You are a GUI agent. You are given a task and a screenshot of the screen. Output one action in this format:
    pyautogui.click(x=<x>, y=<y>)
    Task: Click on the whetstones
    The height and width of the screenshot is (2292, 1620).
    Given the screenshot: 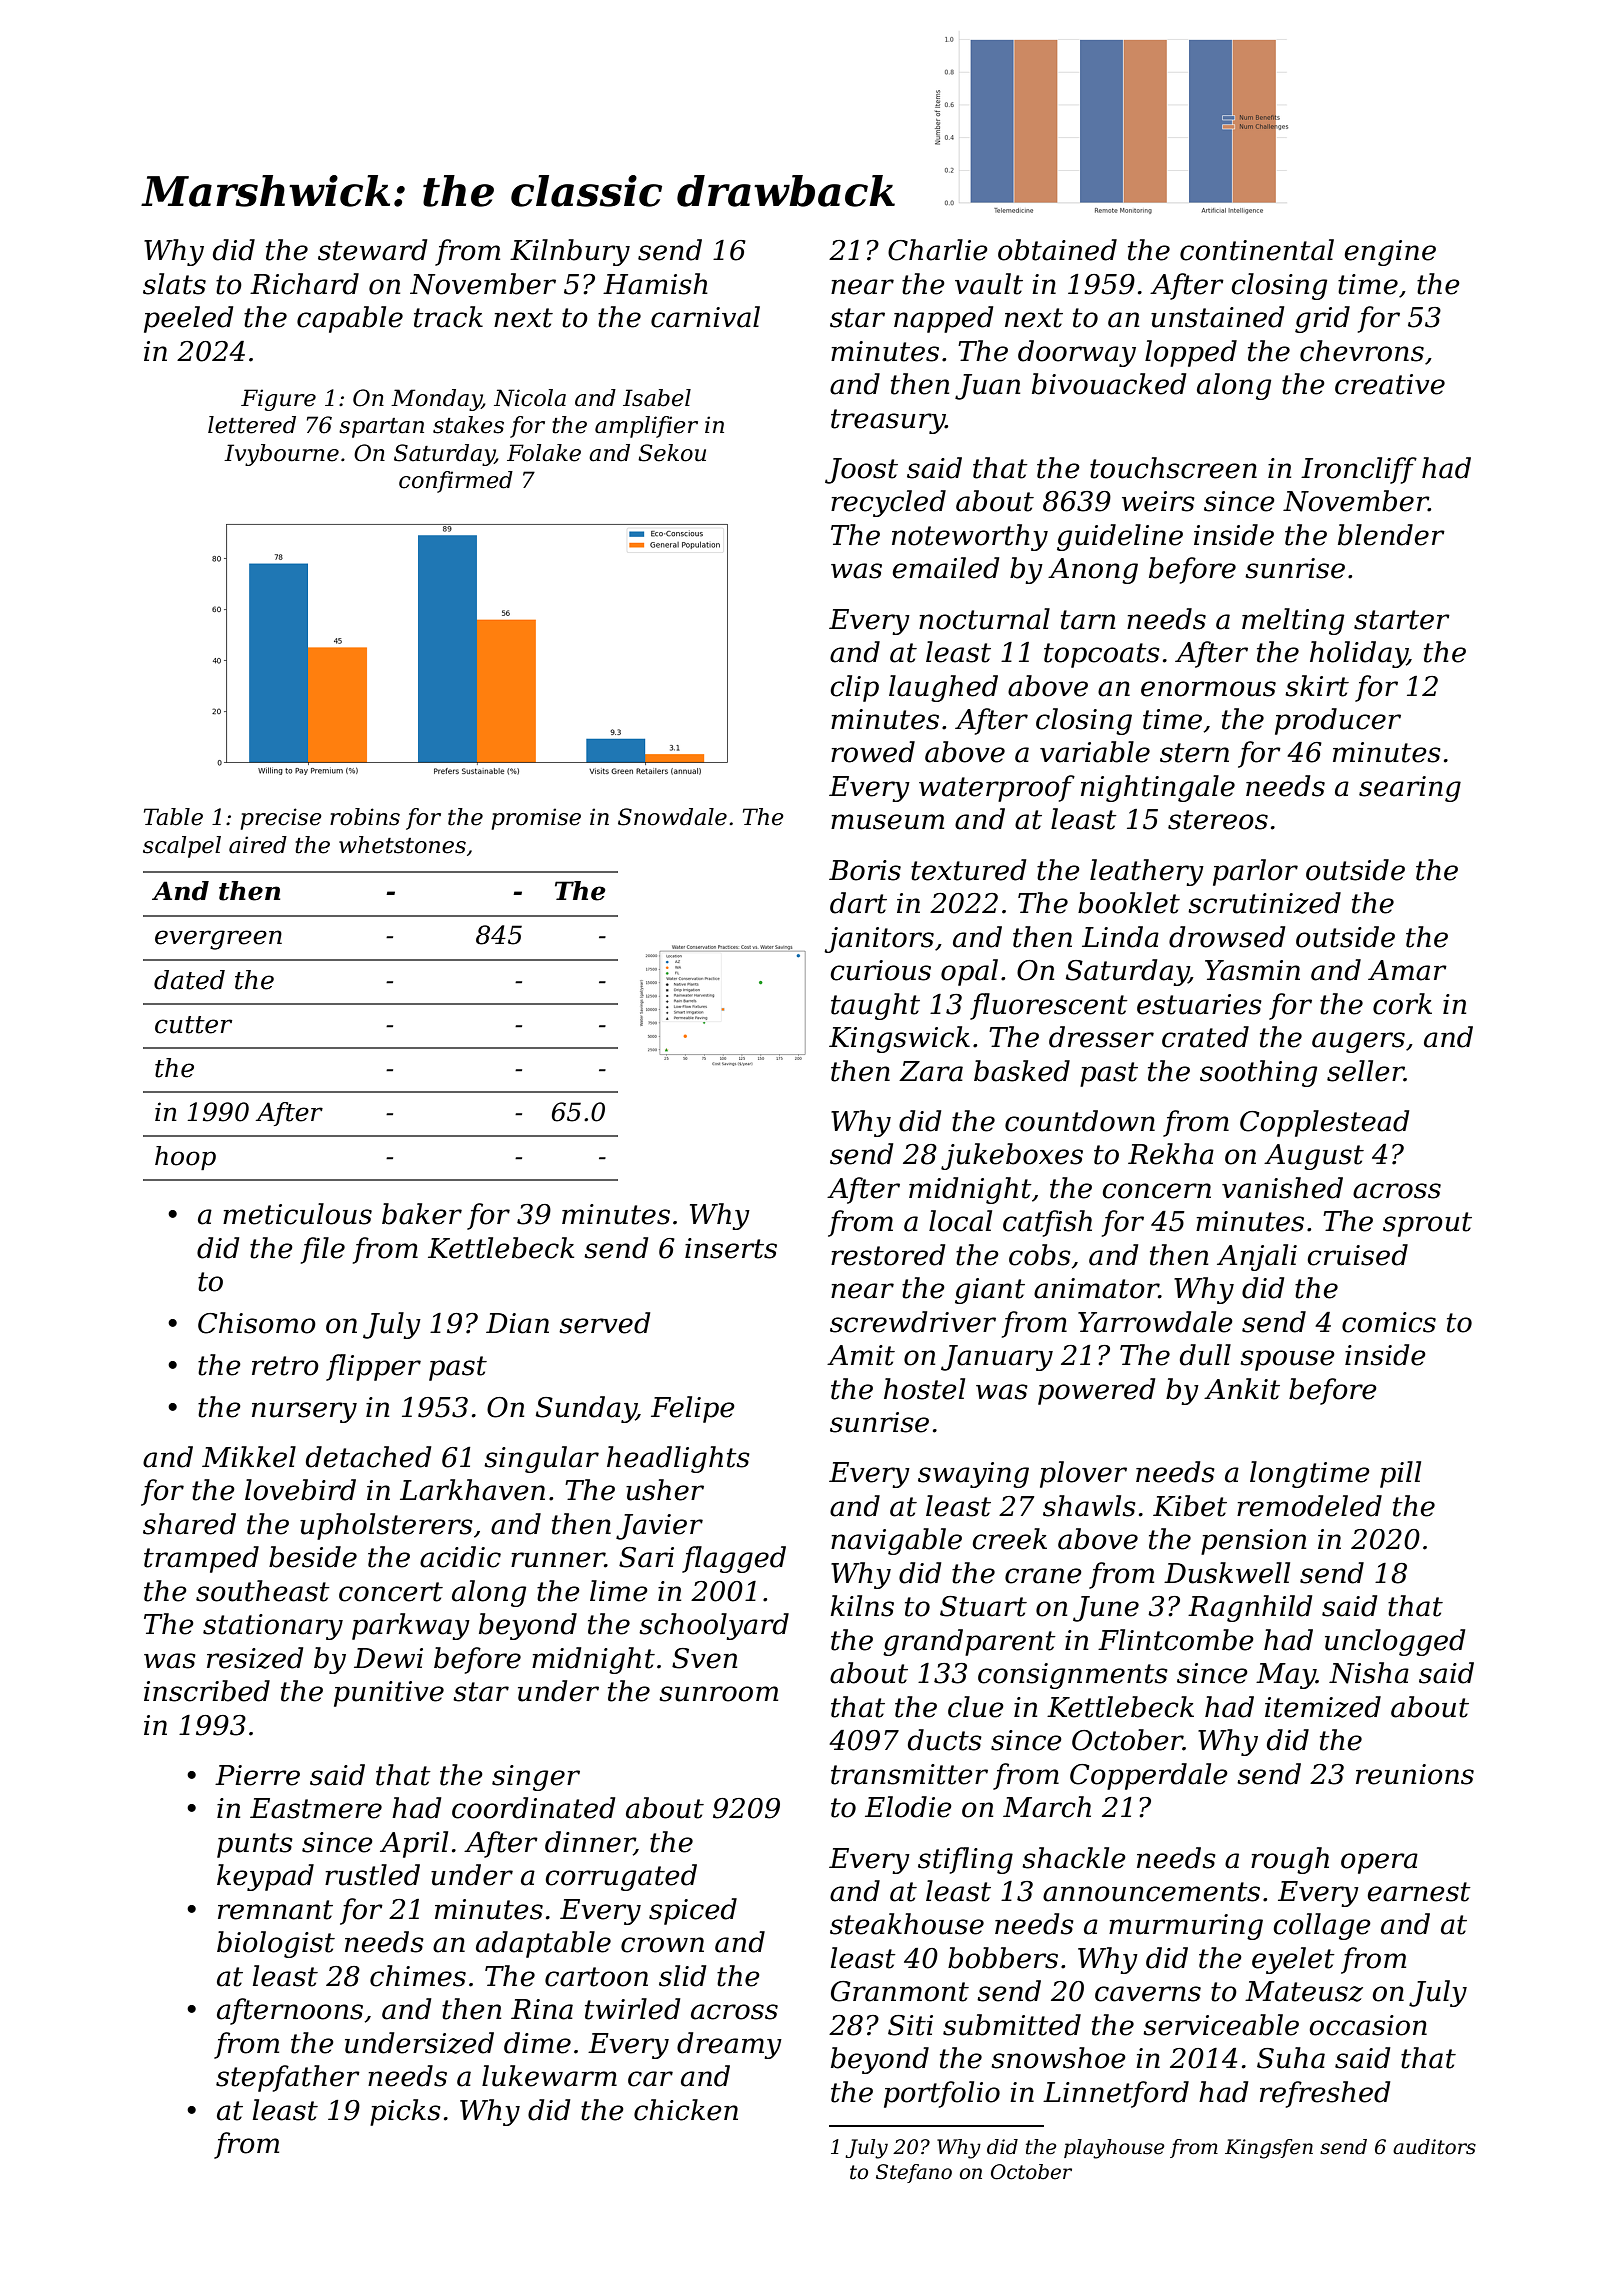 What is the action you would take?
    pyautogui.click(x=402, y=845)
